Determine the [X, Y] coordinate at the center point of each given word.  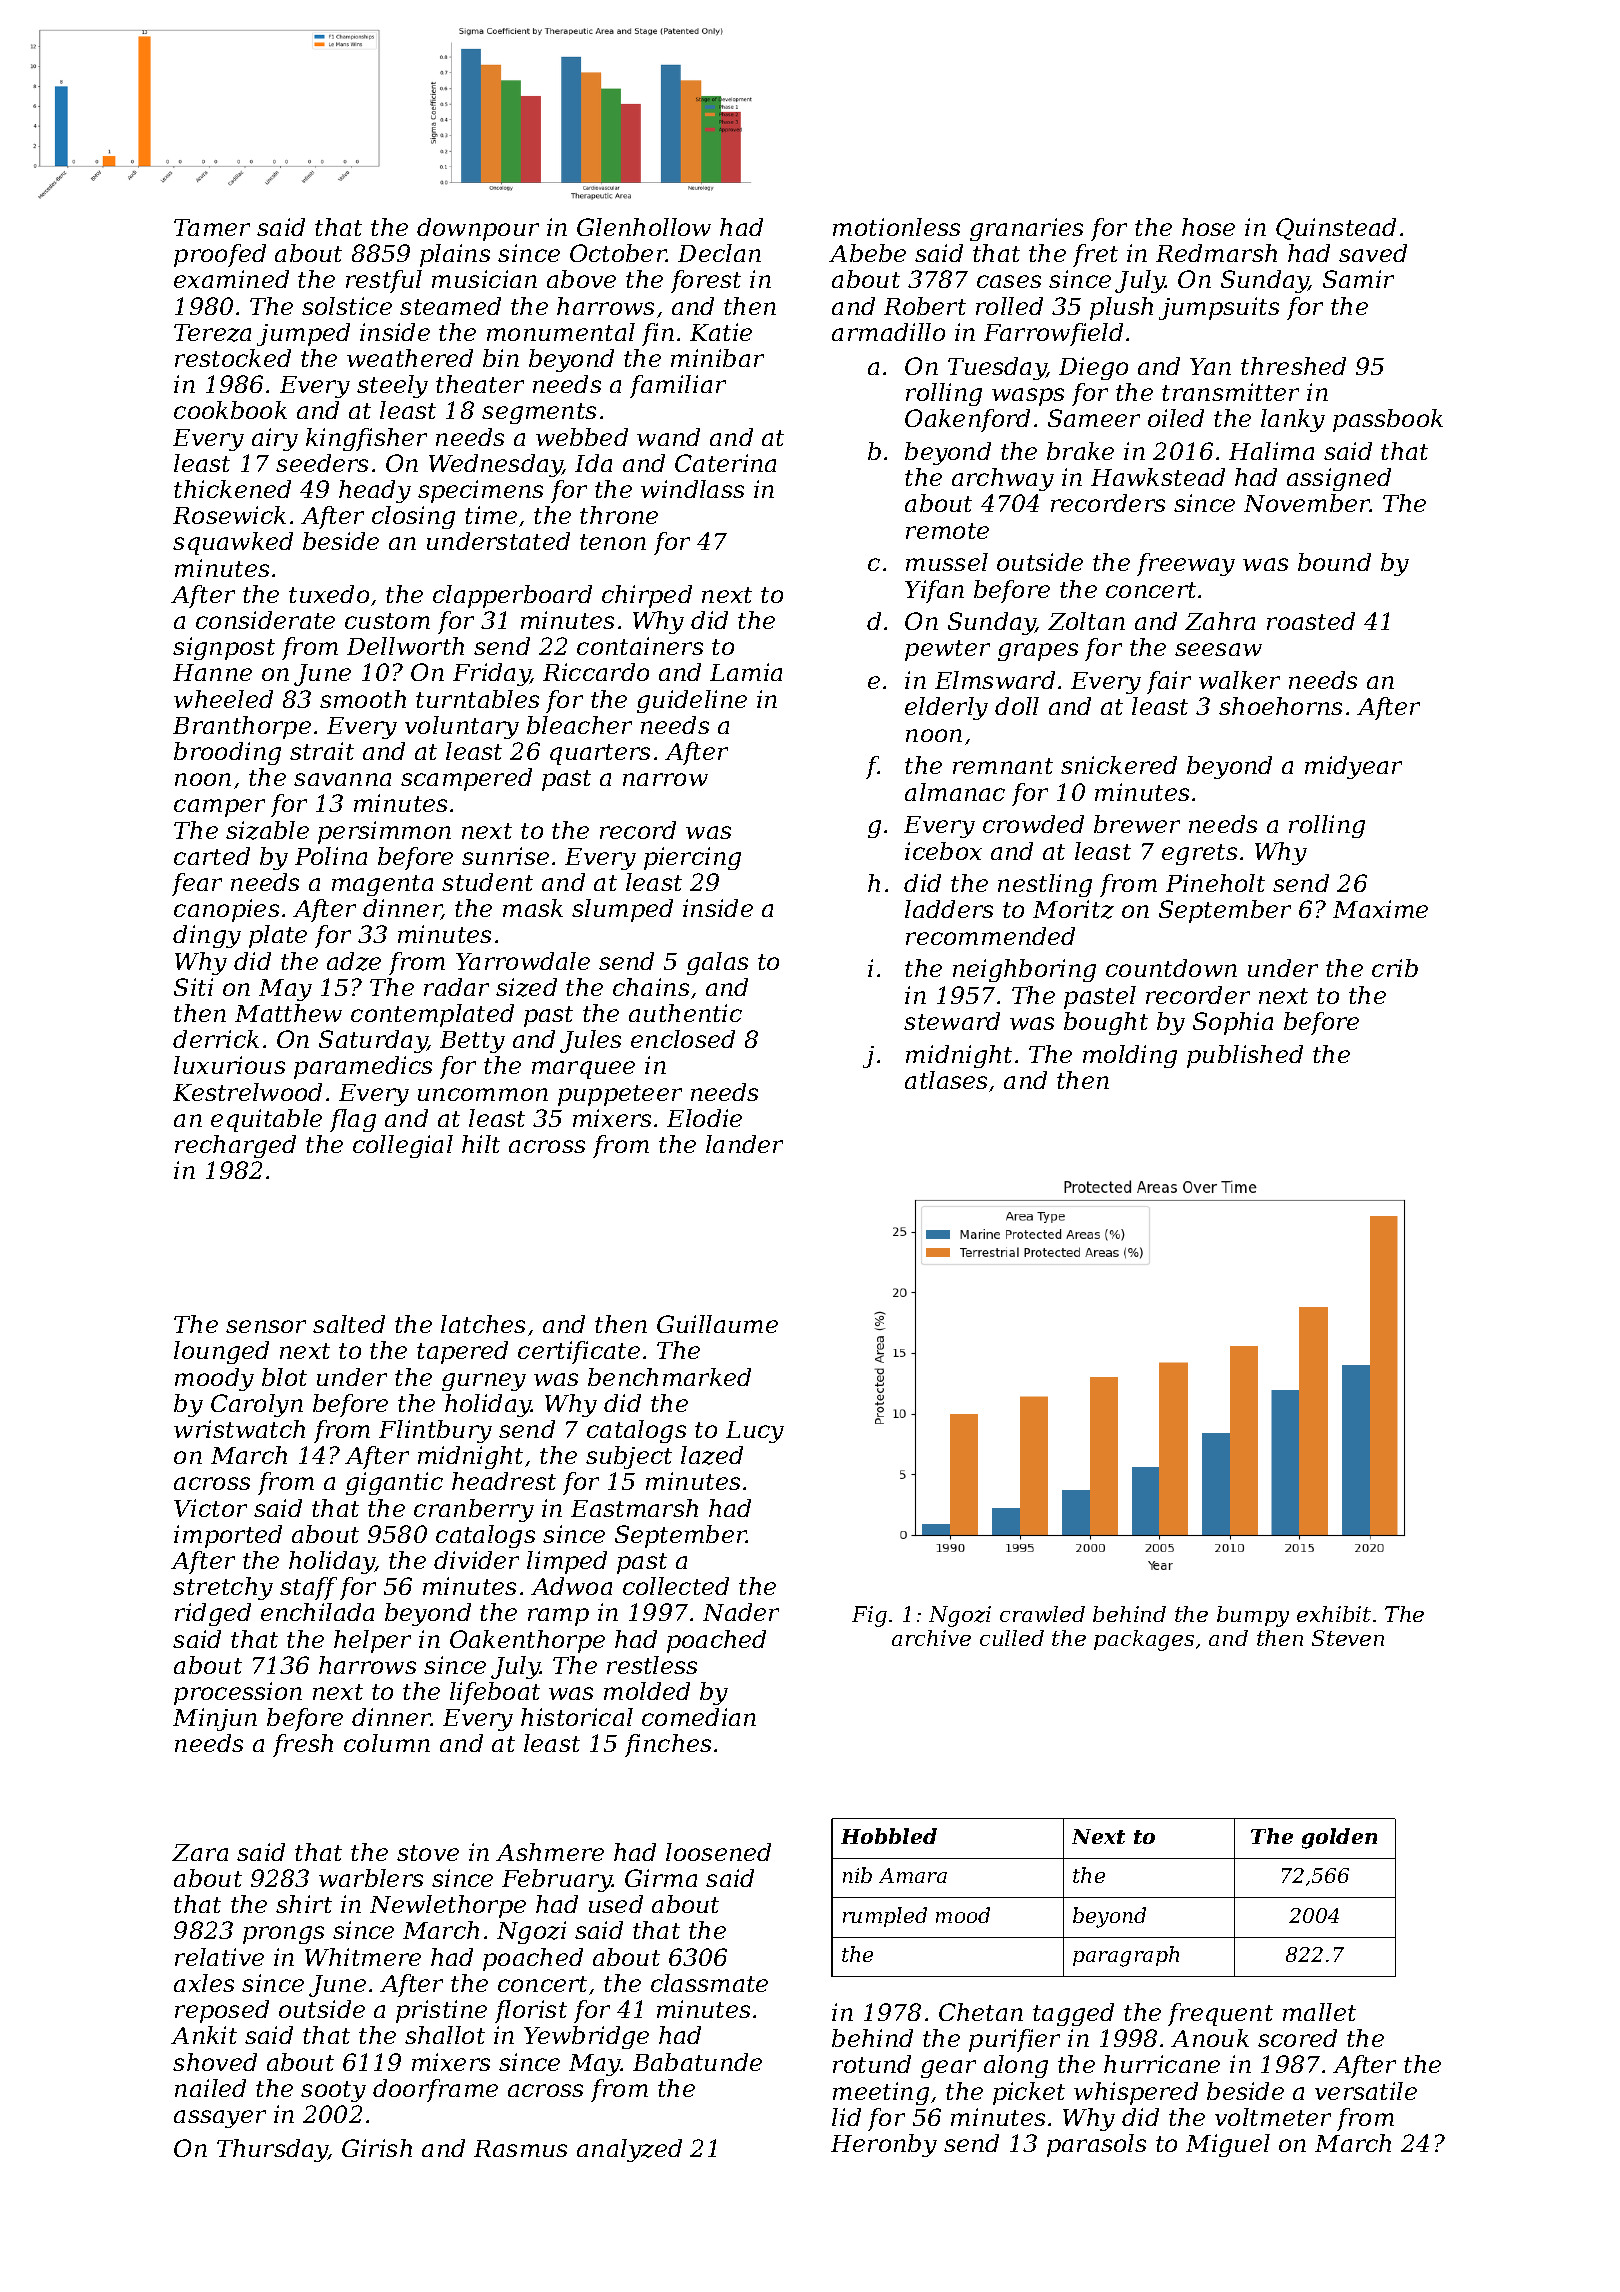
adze [354, 961]
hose [1208, 227]
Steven [1348, 1638]
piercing [692, 858]
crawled [1042, 1614]
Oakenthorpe [527, 1641]
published [1245, 1056]
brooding [227, 753]
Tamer [212, 227]
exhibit [1334, 1614]
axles [204, 1983]
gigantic [394, 1483]
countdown [1171, 968]
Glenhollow [644, 227]
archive [931, 1638]
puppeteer [620, 1095]
